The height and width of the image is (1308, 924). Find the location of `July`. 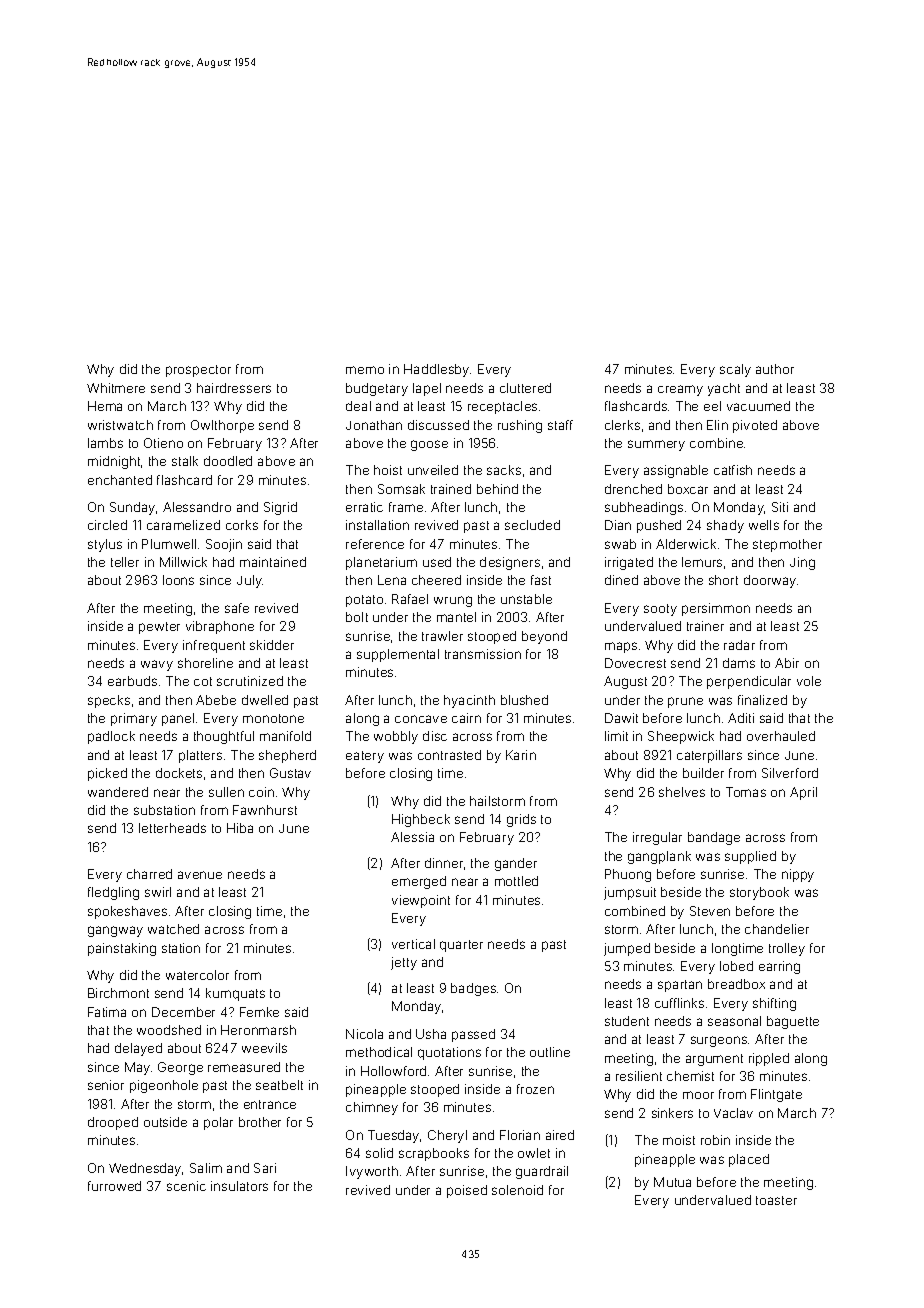

July is located at coordinates (250, 581).
